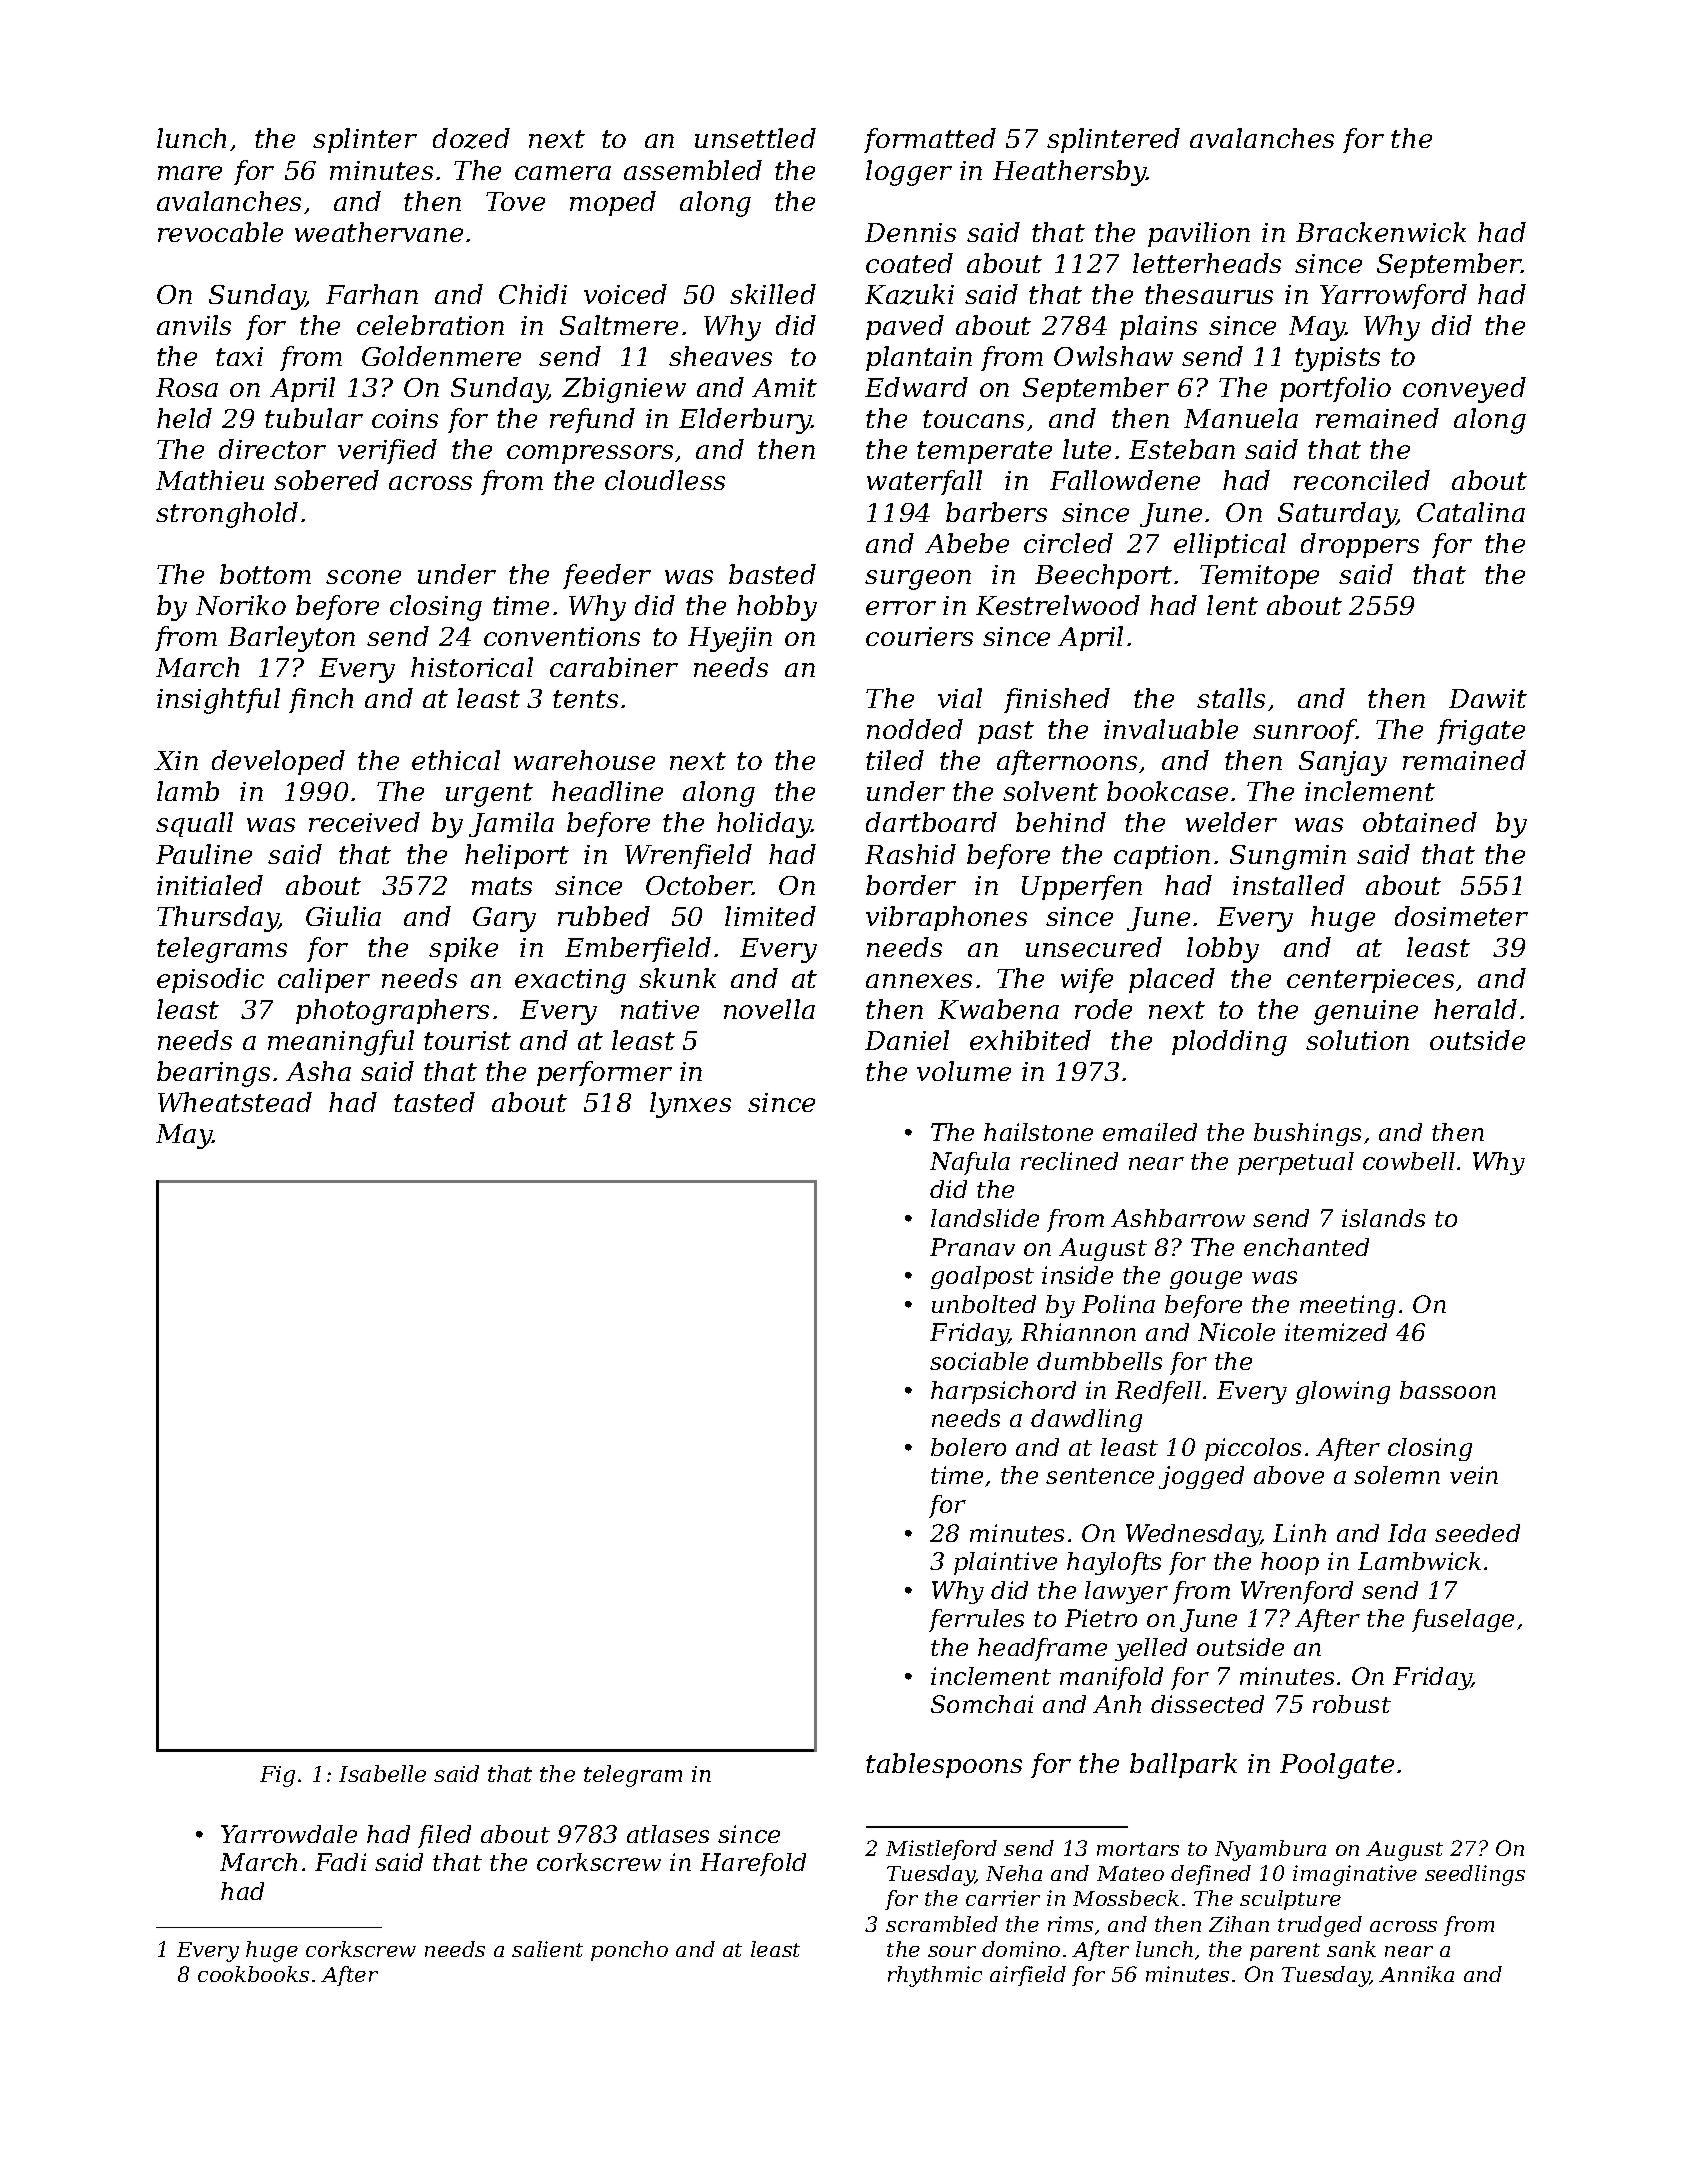 Image resolution: width=1683 pixels, height=2178 pixels. What do you see at coordinates (1126, 1592) in the screenshot?
I see `lawyer` at bounding box center [1126, 1592].
